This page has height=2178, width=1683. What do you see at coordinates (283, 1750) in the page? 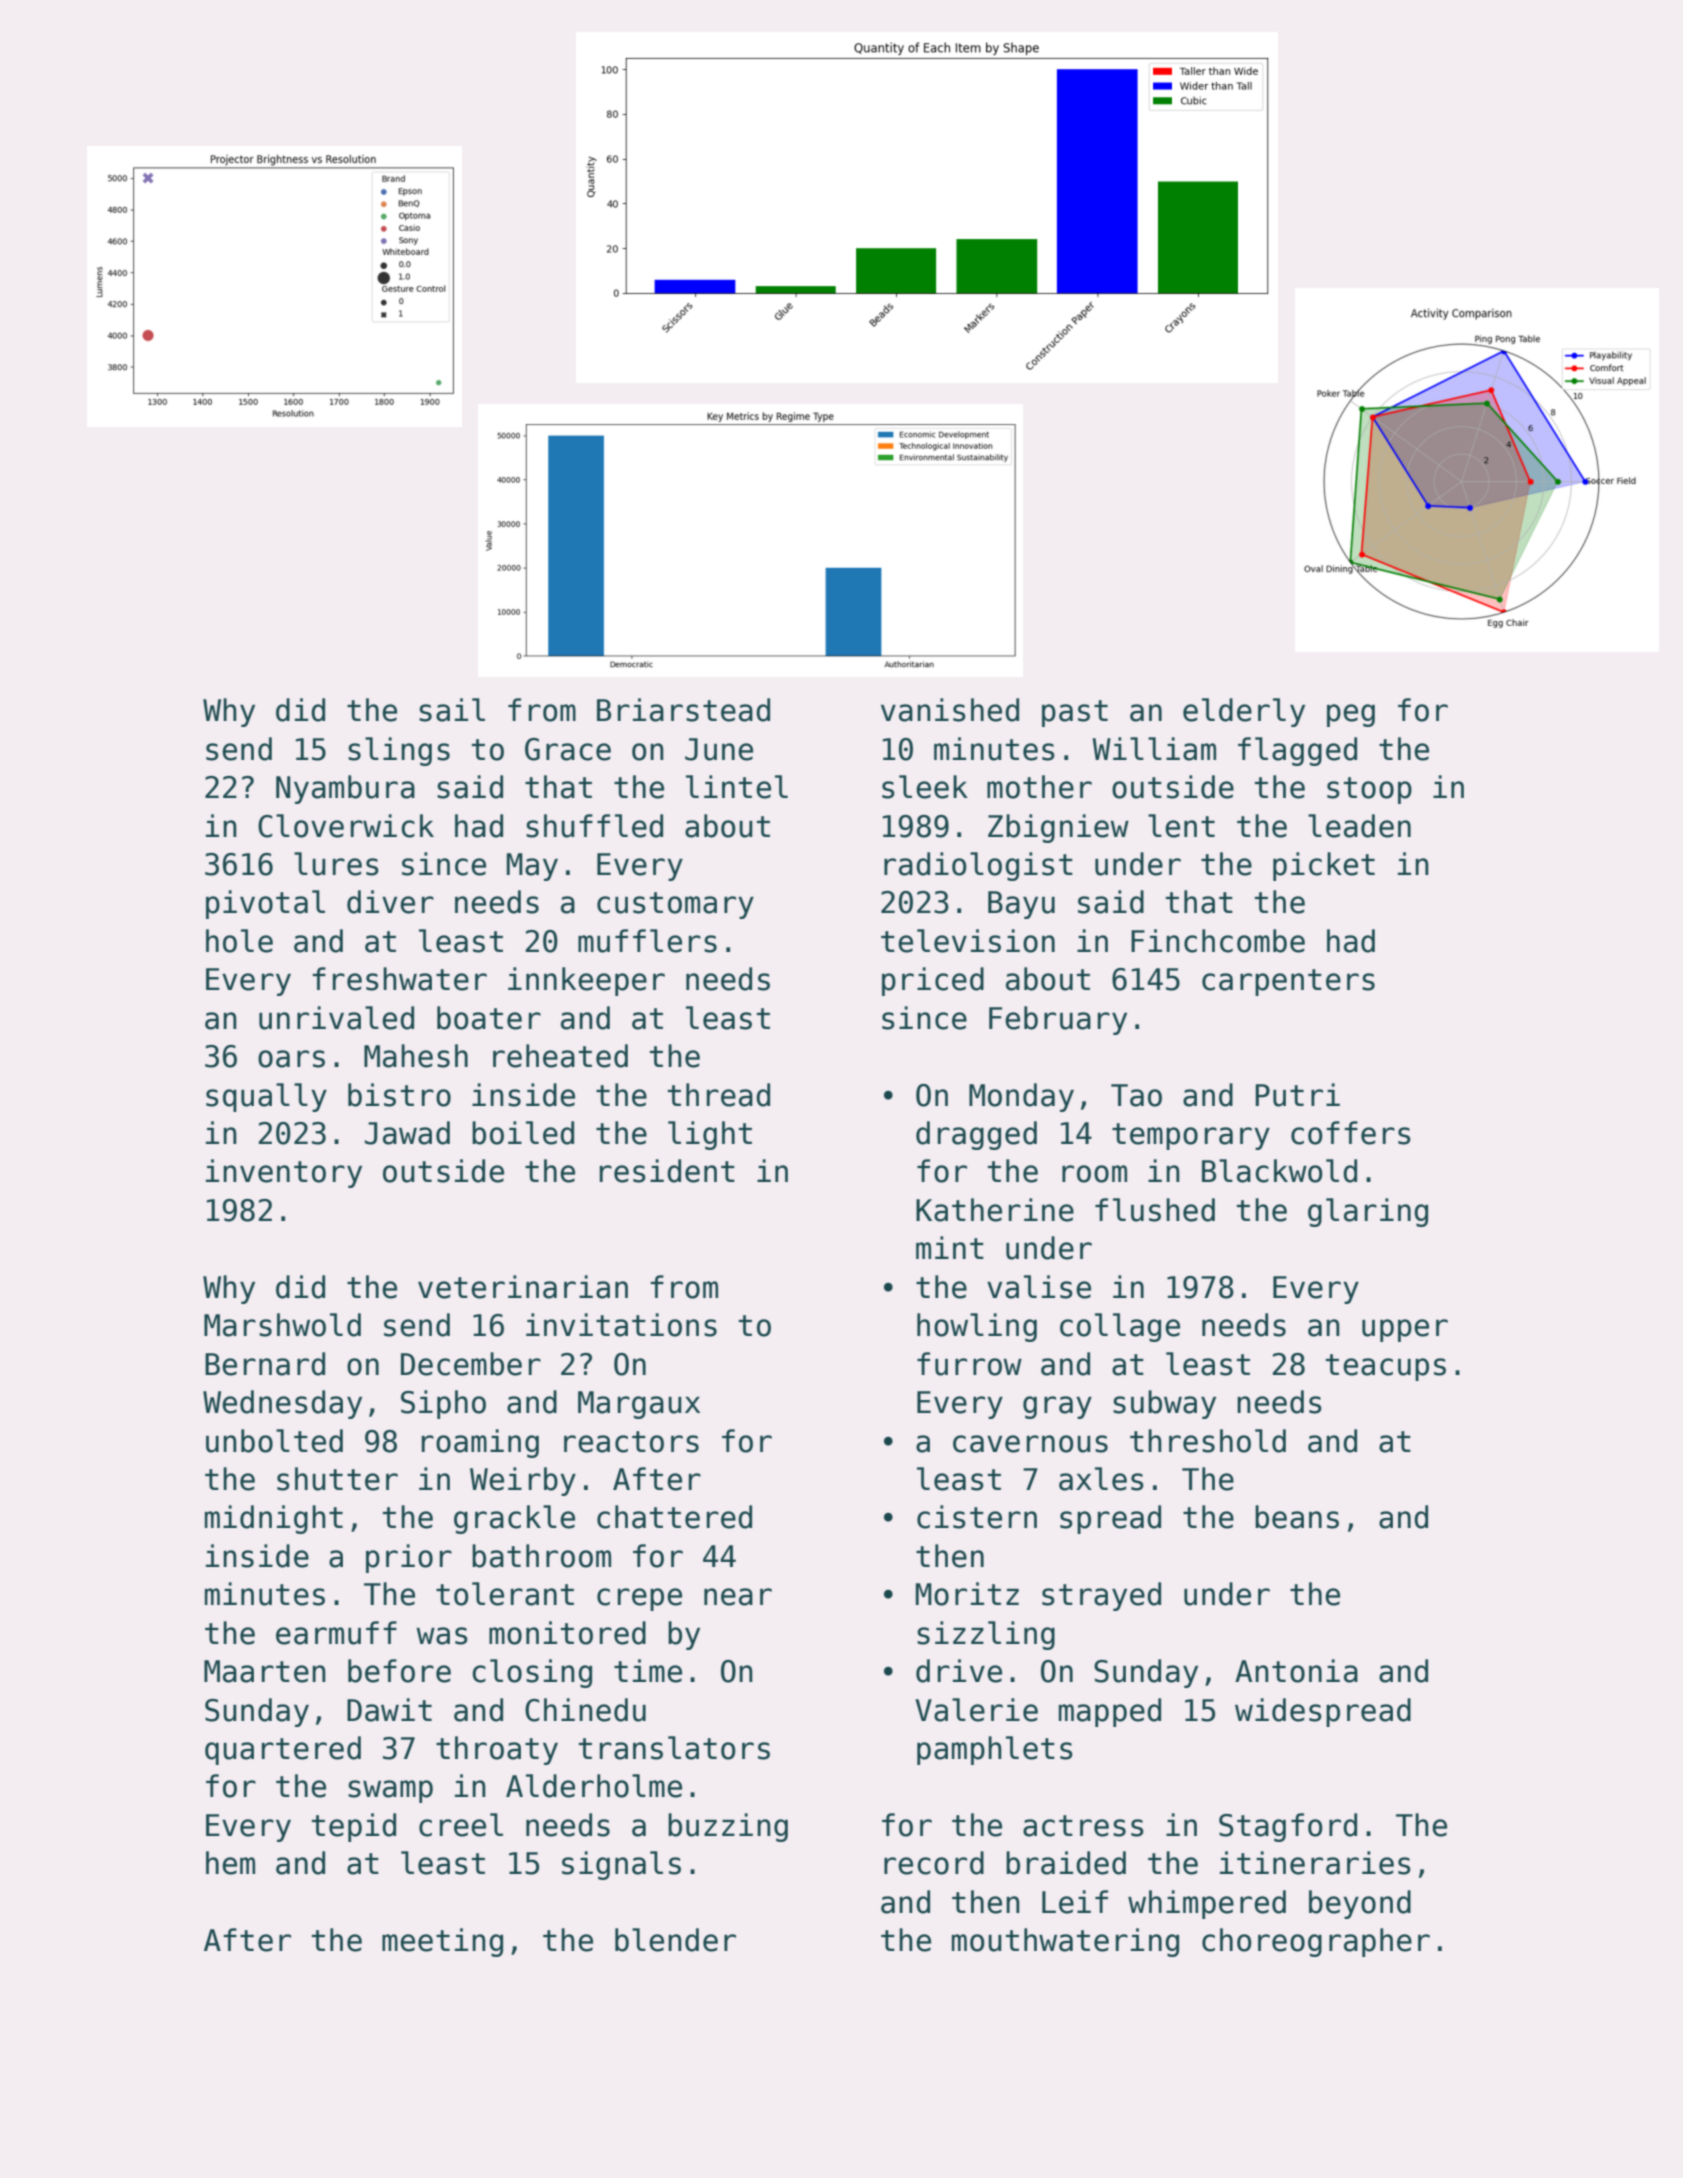
I see `quartered` at bounding box center [283, 1750].
